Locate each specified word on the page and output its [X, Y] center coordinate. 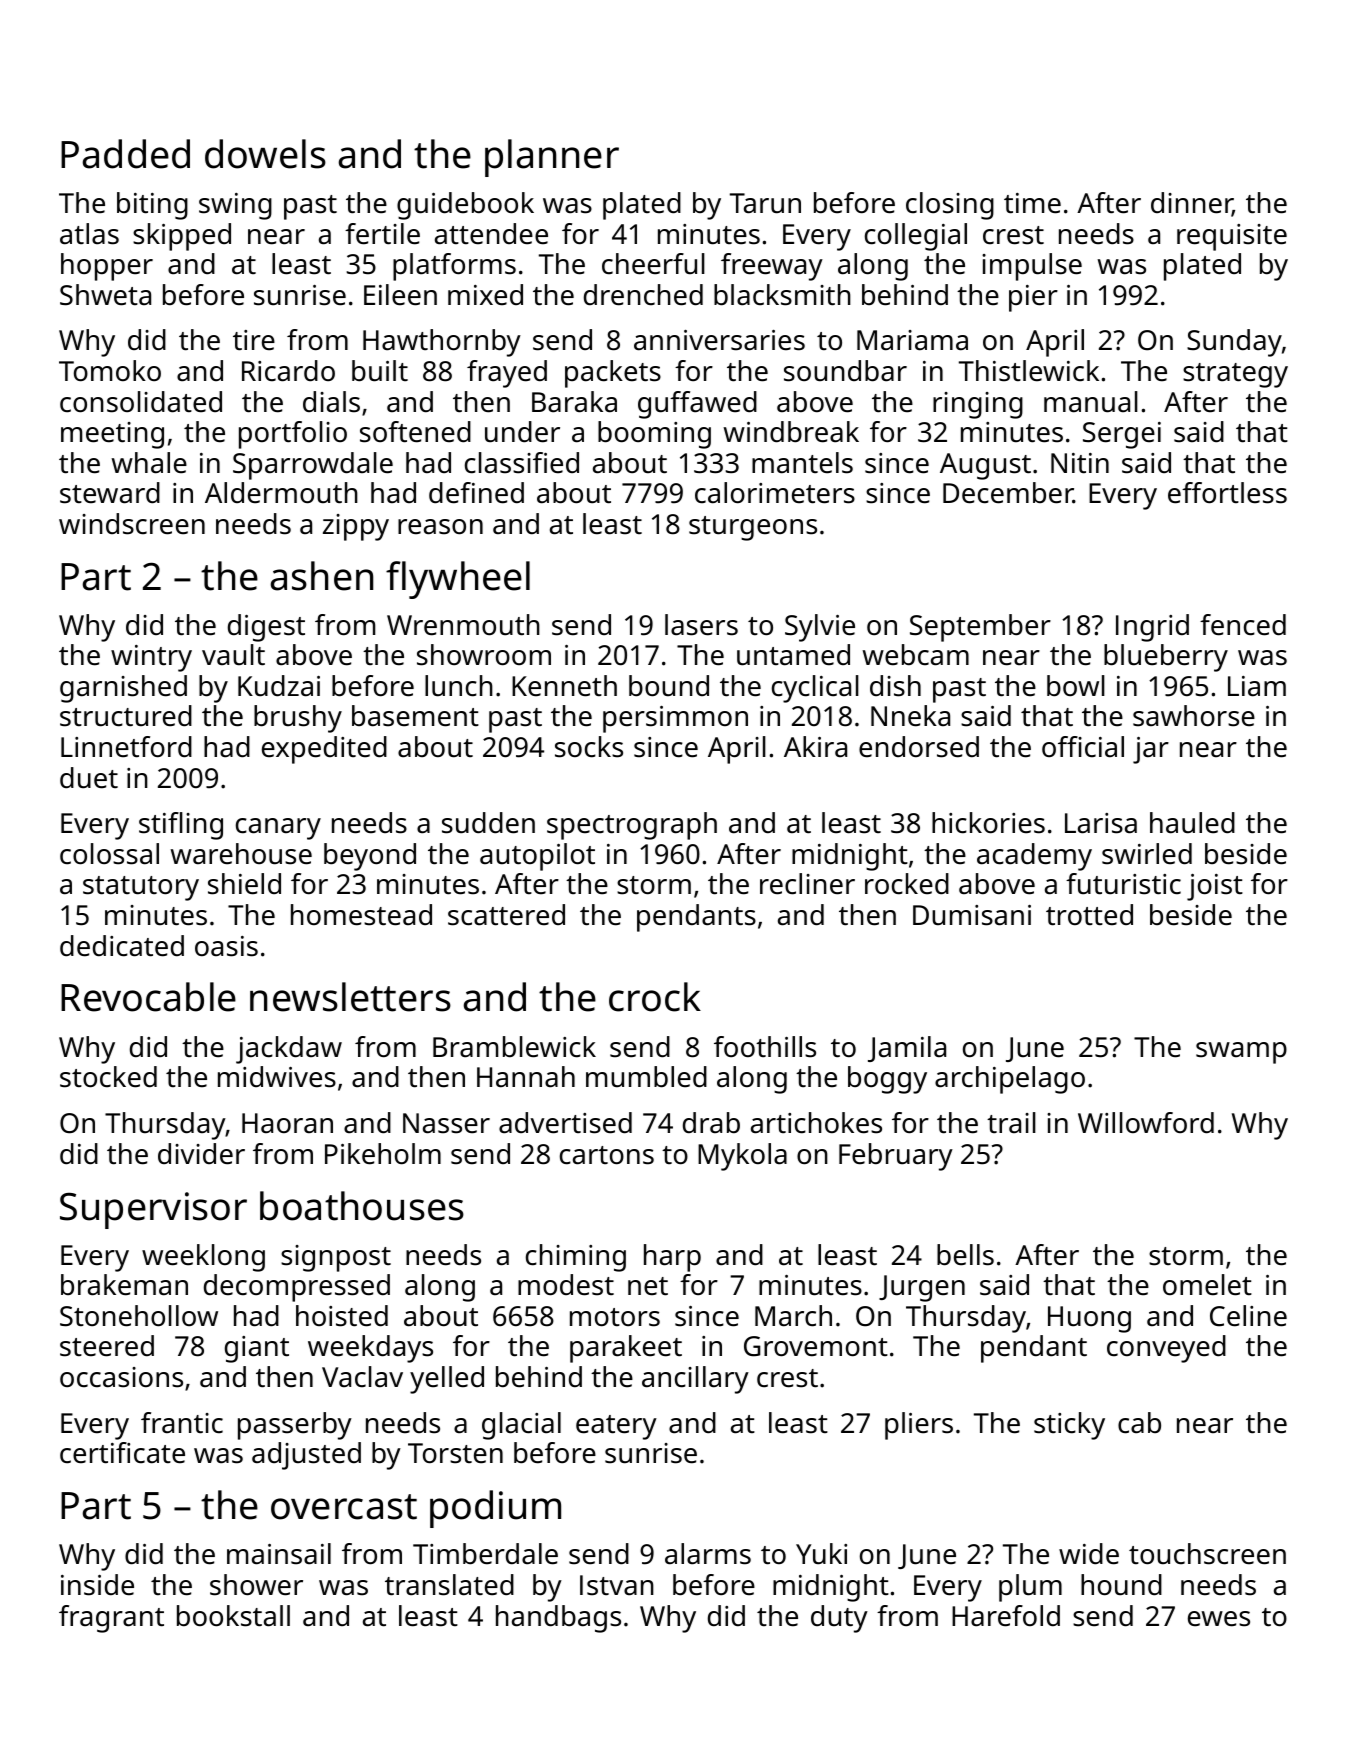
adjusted [306, 1456]
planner [552, 158]
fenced [1243, 625]
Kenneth [564, 686]
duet [89, 778]
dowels [265, 154]
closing [950, 206]
